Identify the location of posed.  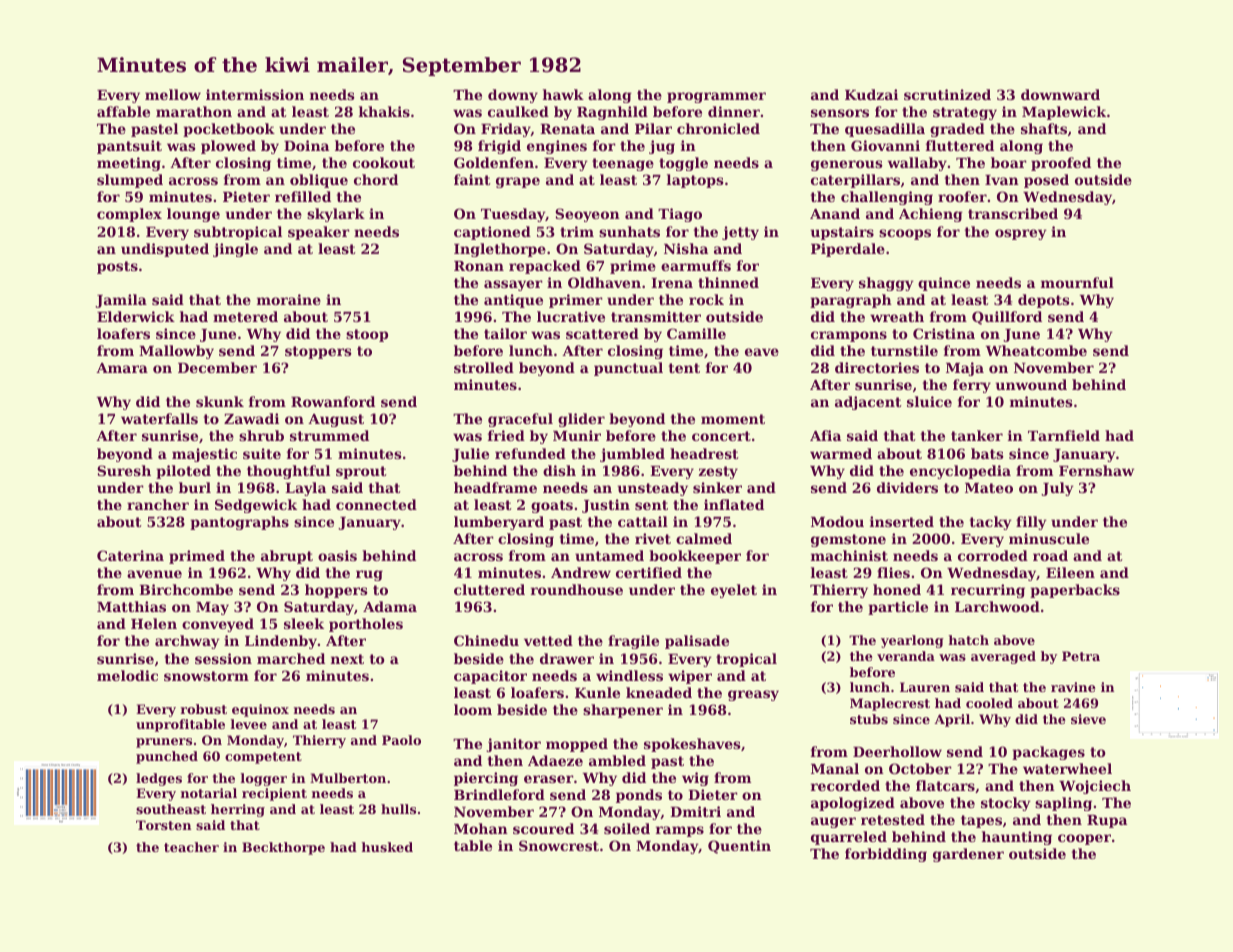
(1046, 181).
